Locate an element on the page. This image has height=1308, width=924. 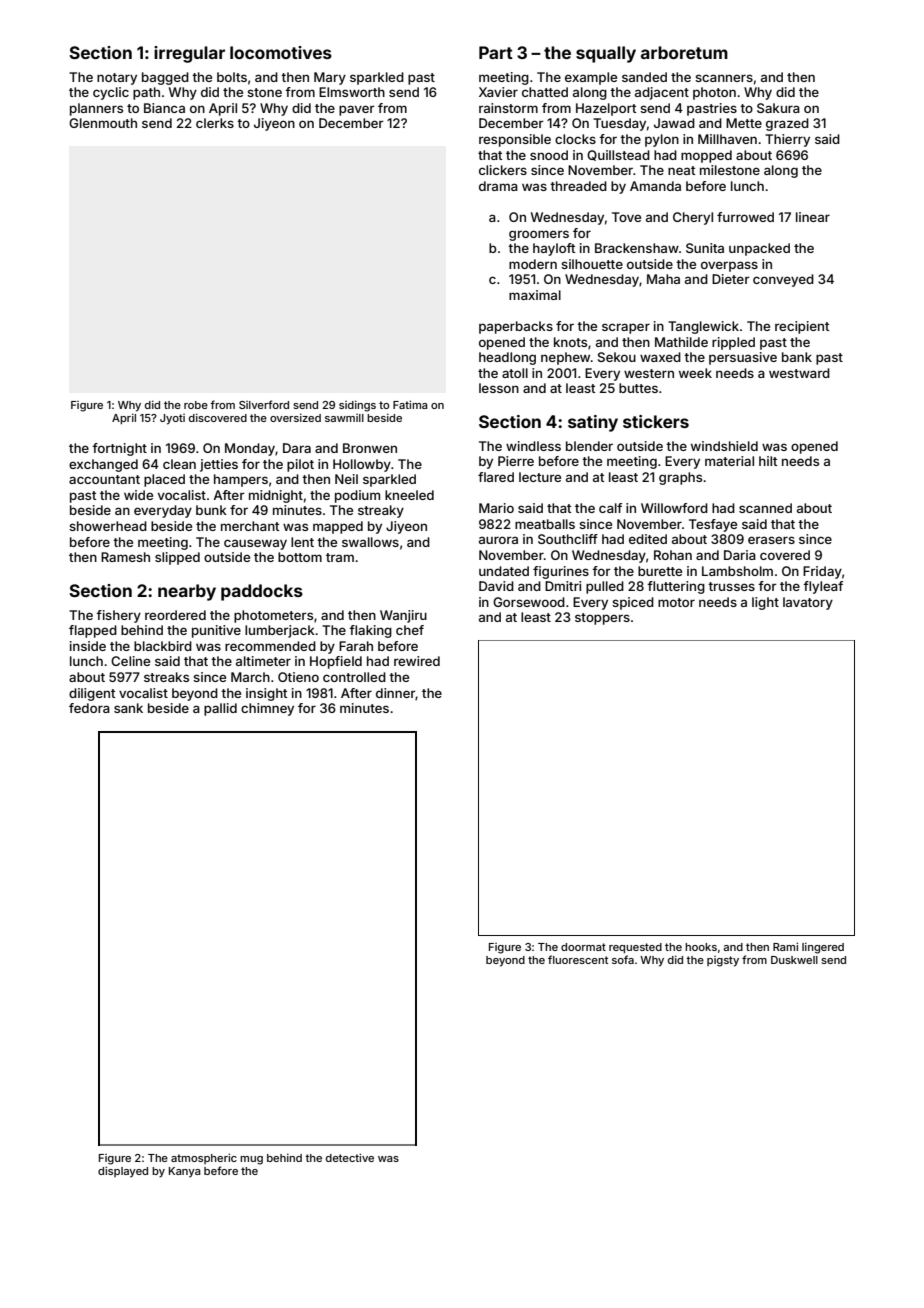
mug is located at coordinates (251, 1160).
